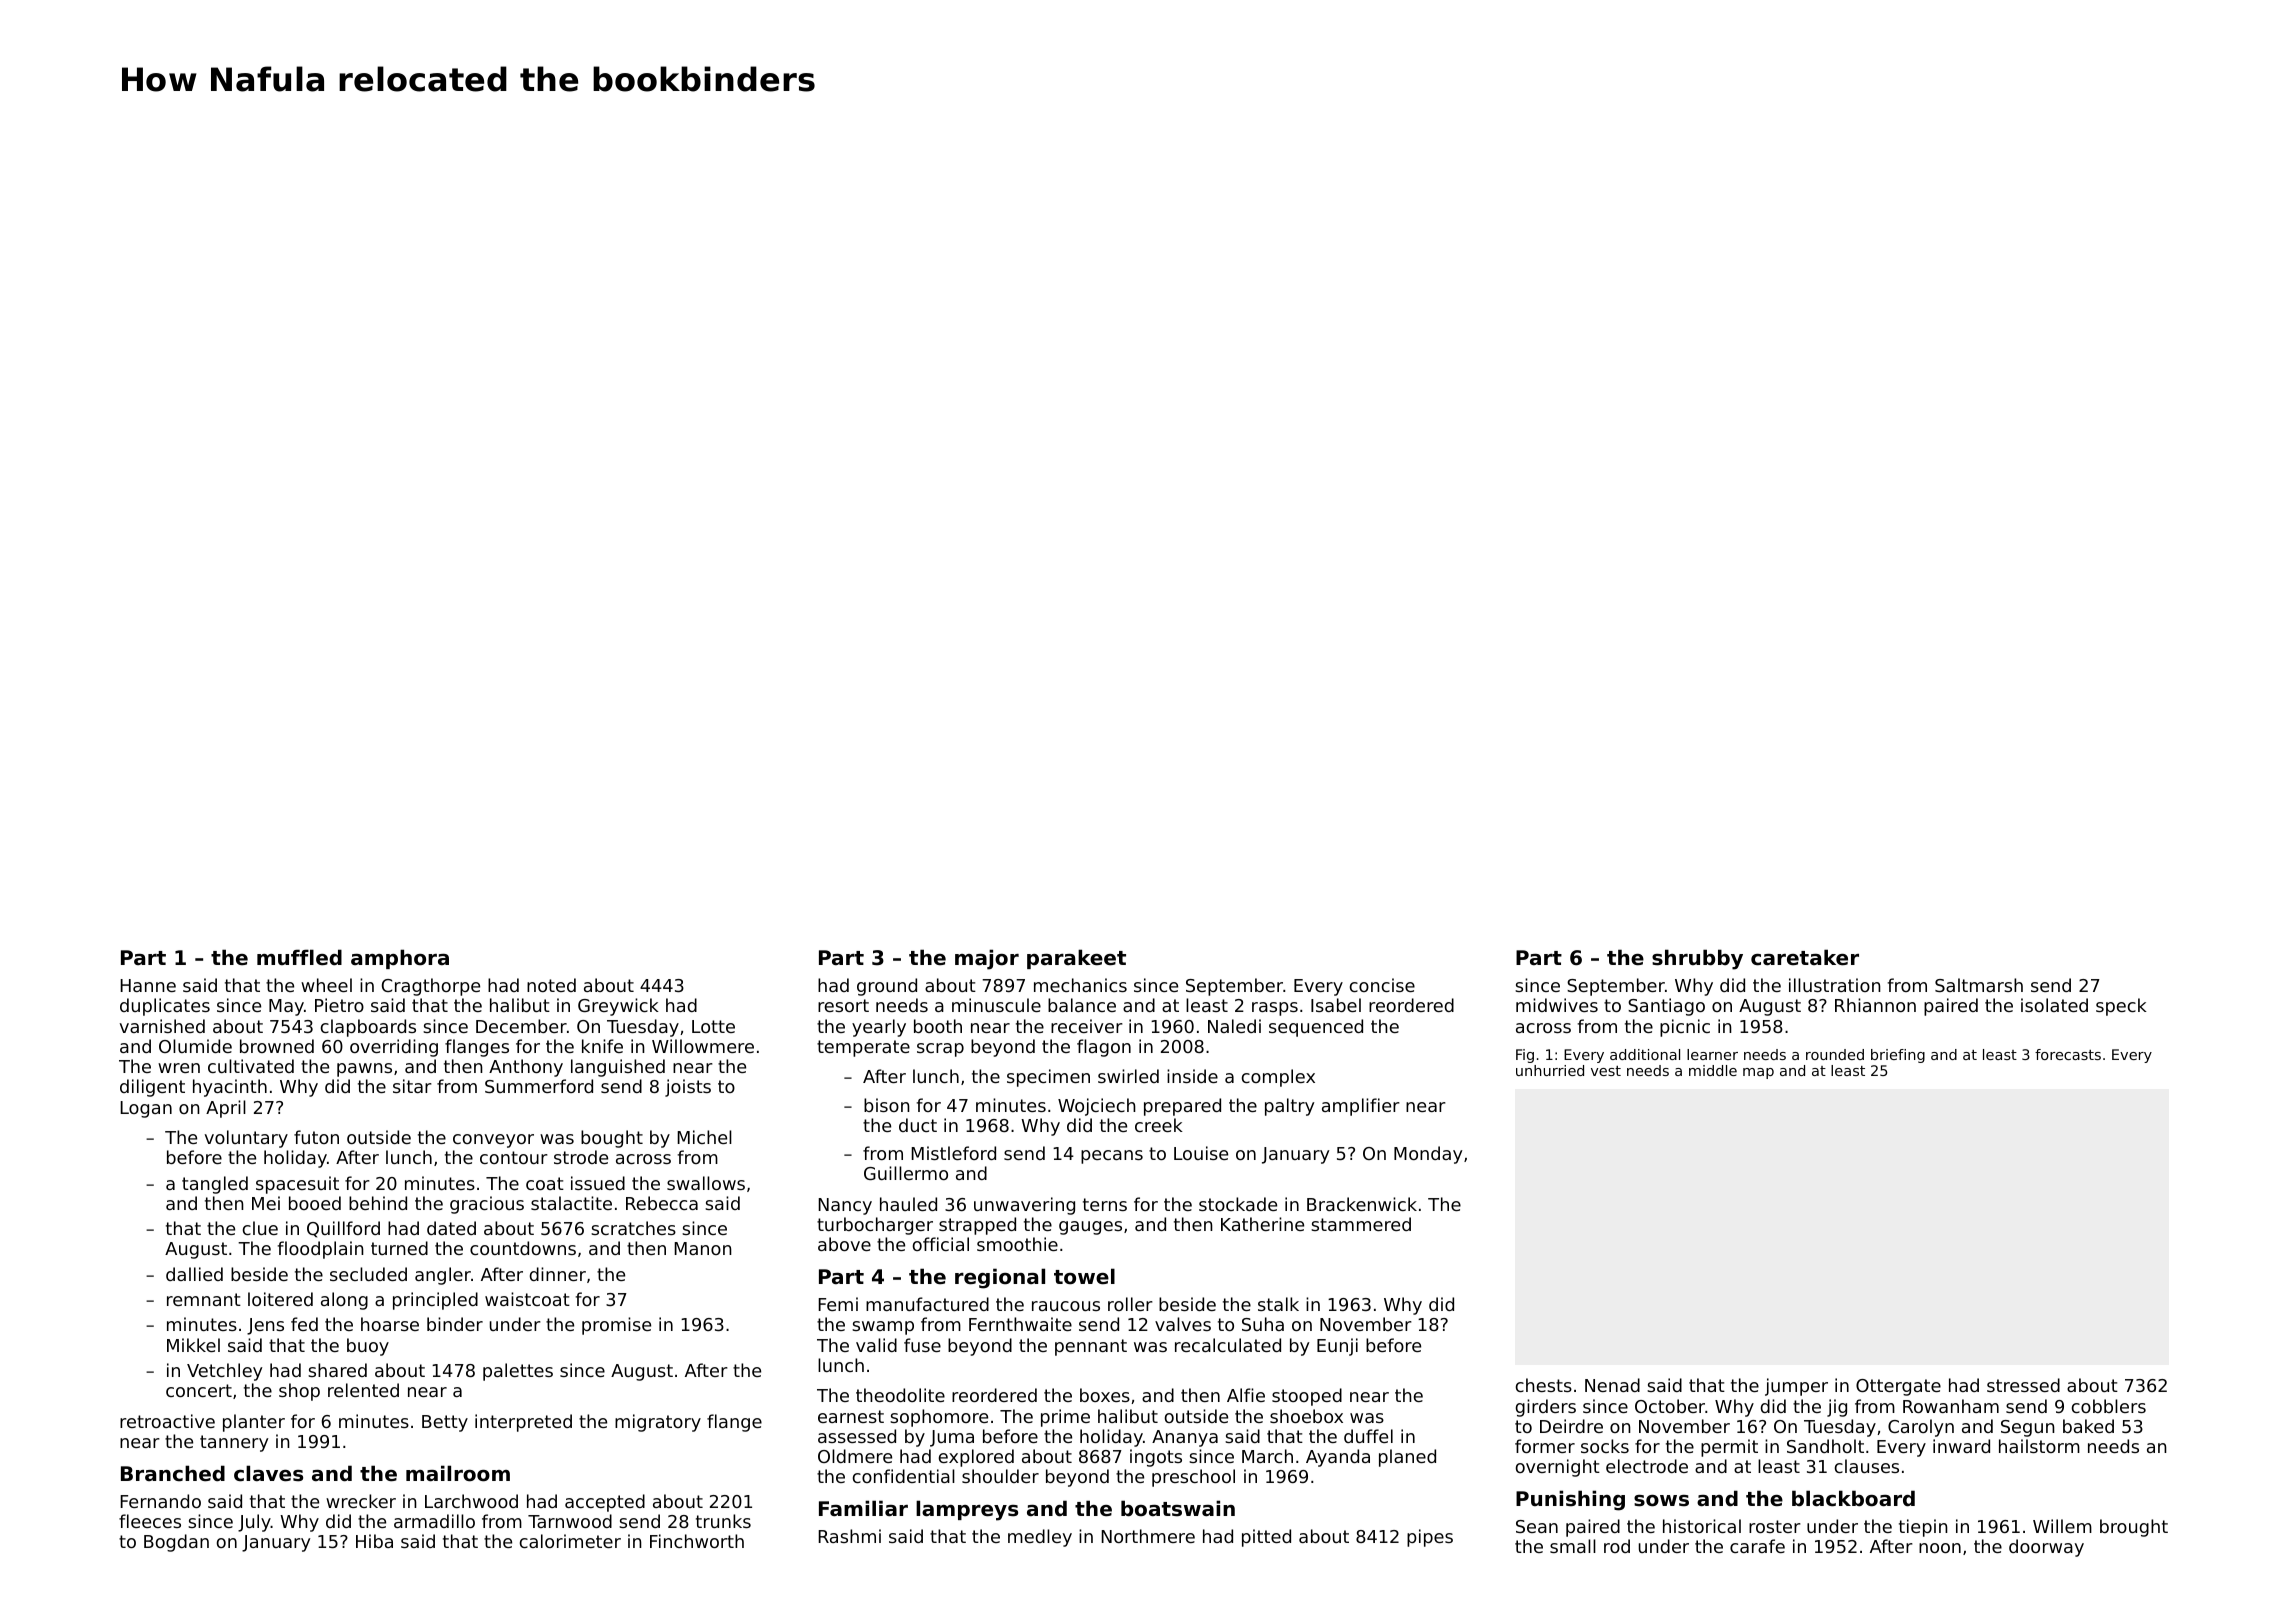 This screenshot has height=1618, width=2288. What do you see at coordinates (176, 1543) in the screenshot?
I see `Bogdan` at bounding box center [176, 1543].
